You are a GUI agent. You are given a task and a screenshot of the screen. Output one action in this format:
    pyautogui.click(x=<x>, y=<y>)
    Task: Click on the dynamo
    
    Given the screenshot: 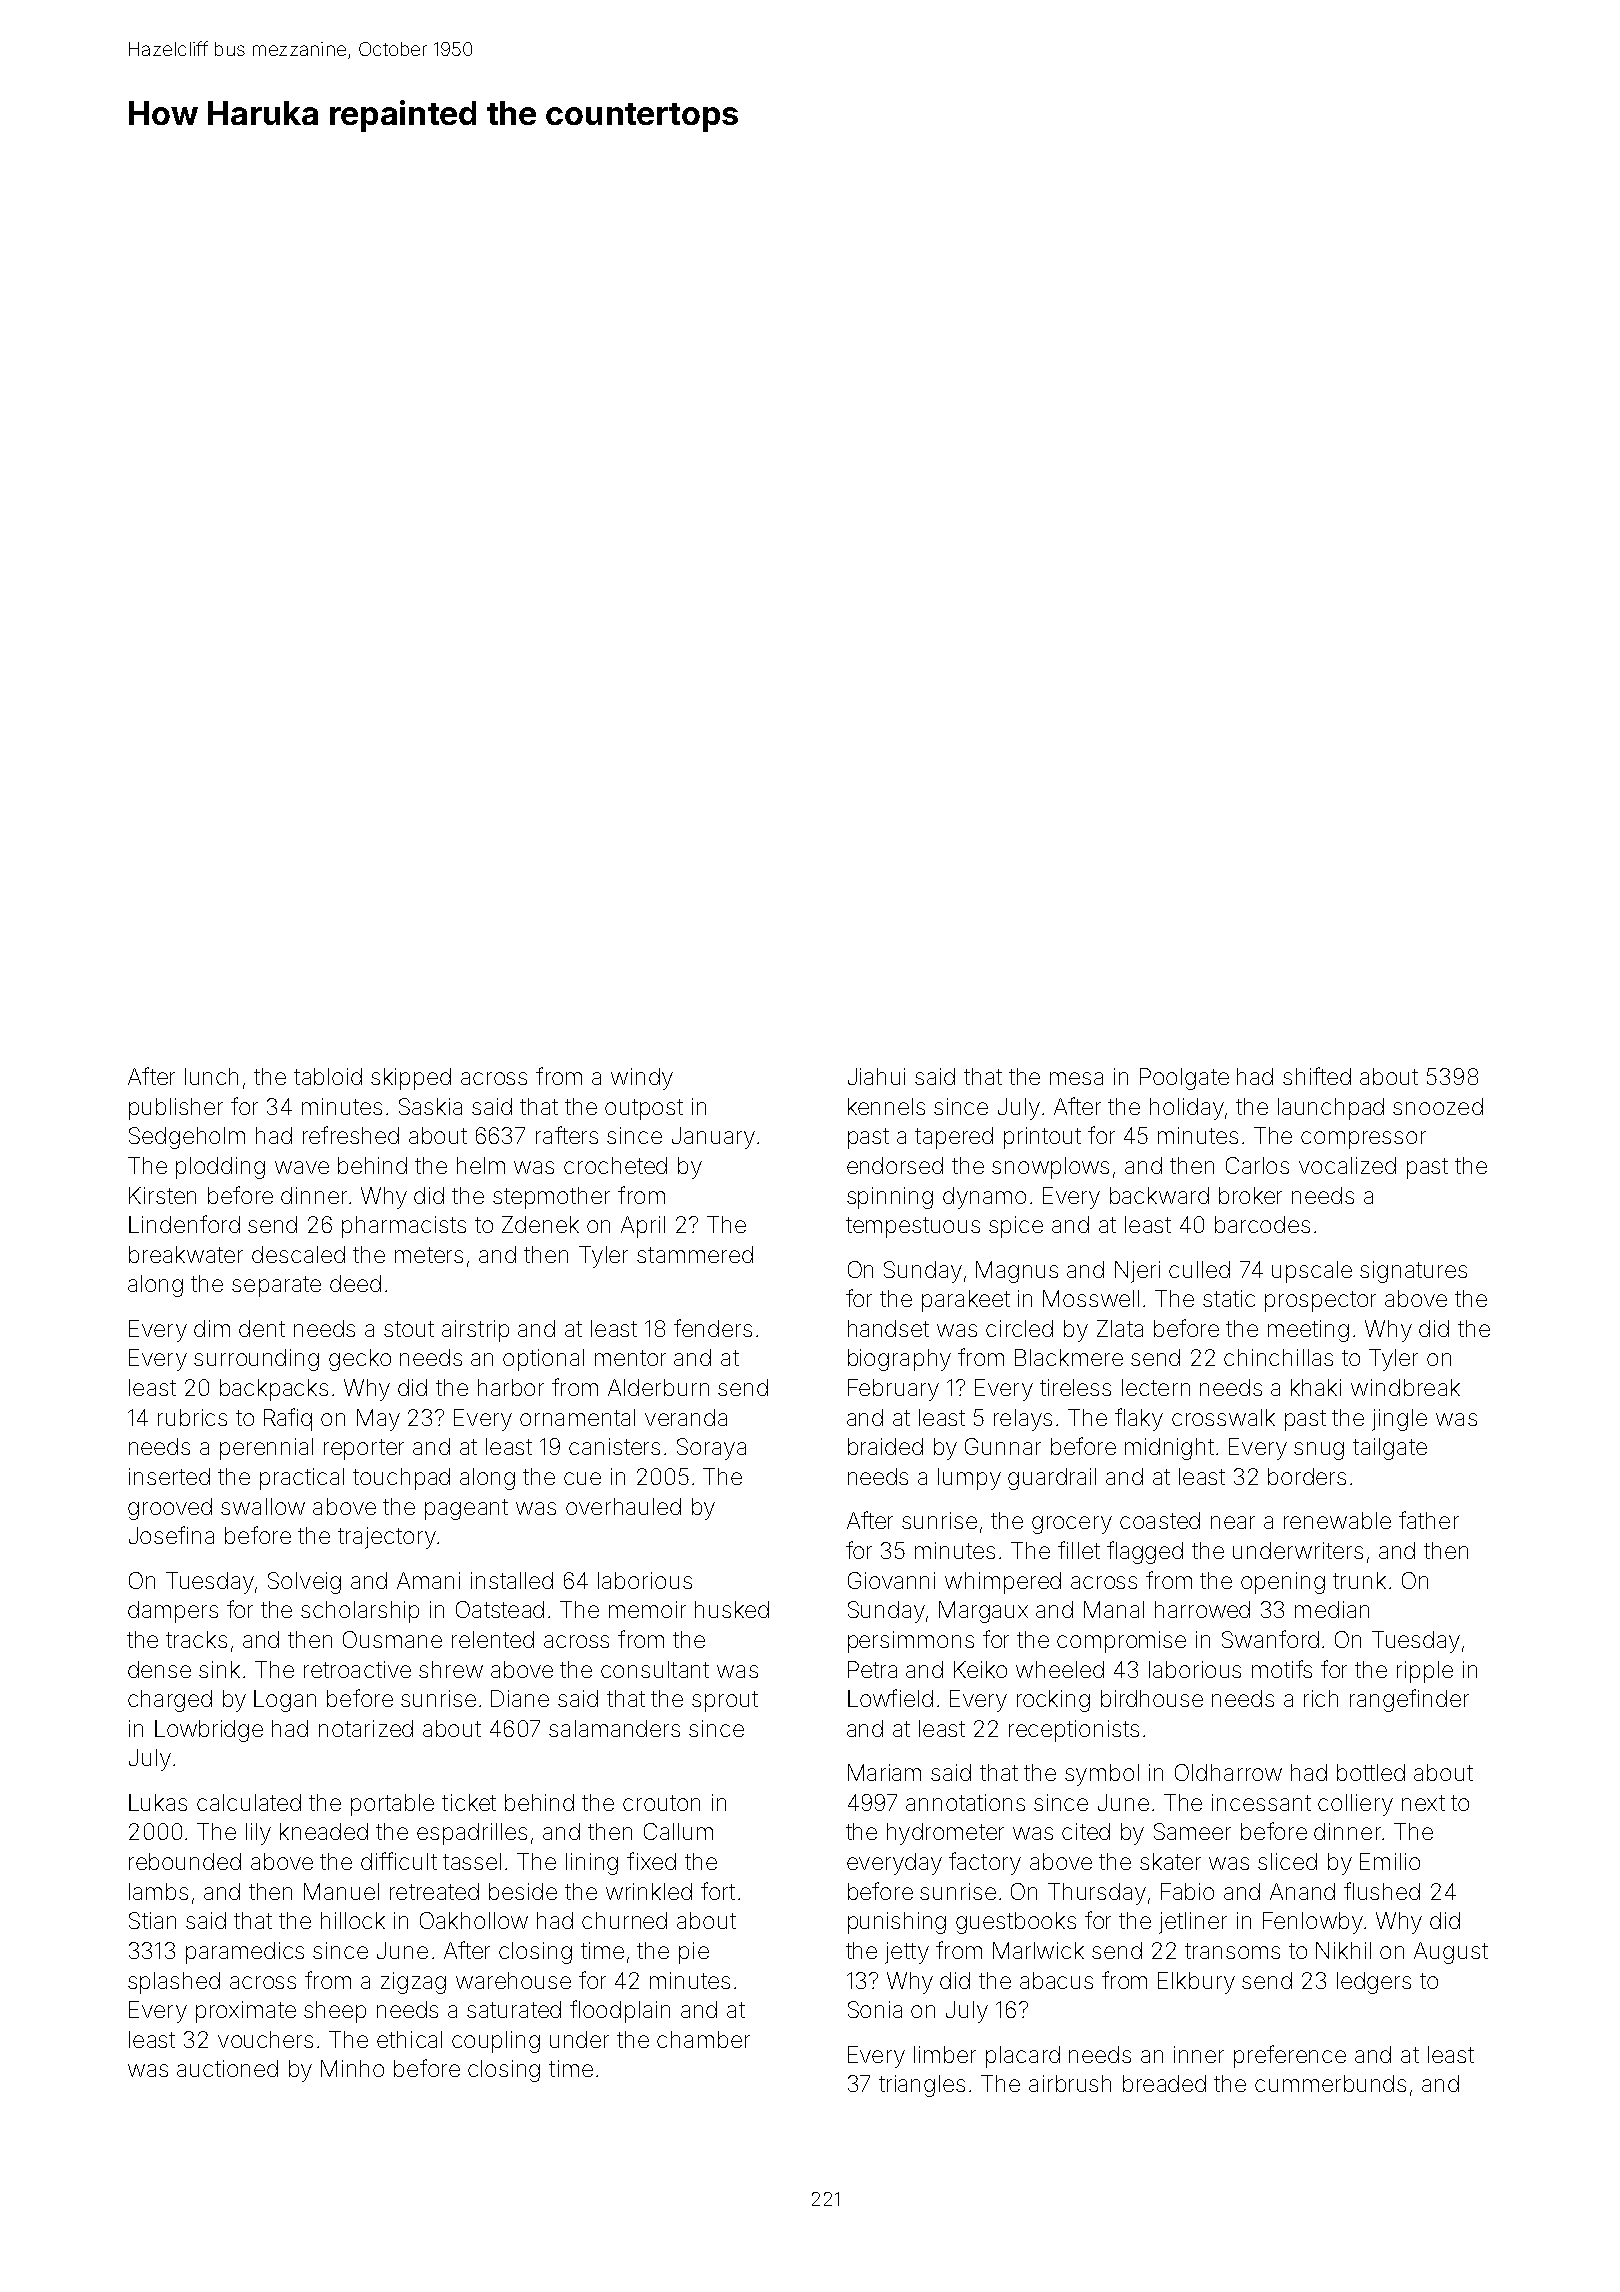 What is the action you would take?
    pyautogui.click(x=984, y=1198)
